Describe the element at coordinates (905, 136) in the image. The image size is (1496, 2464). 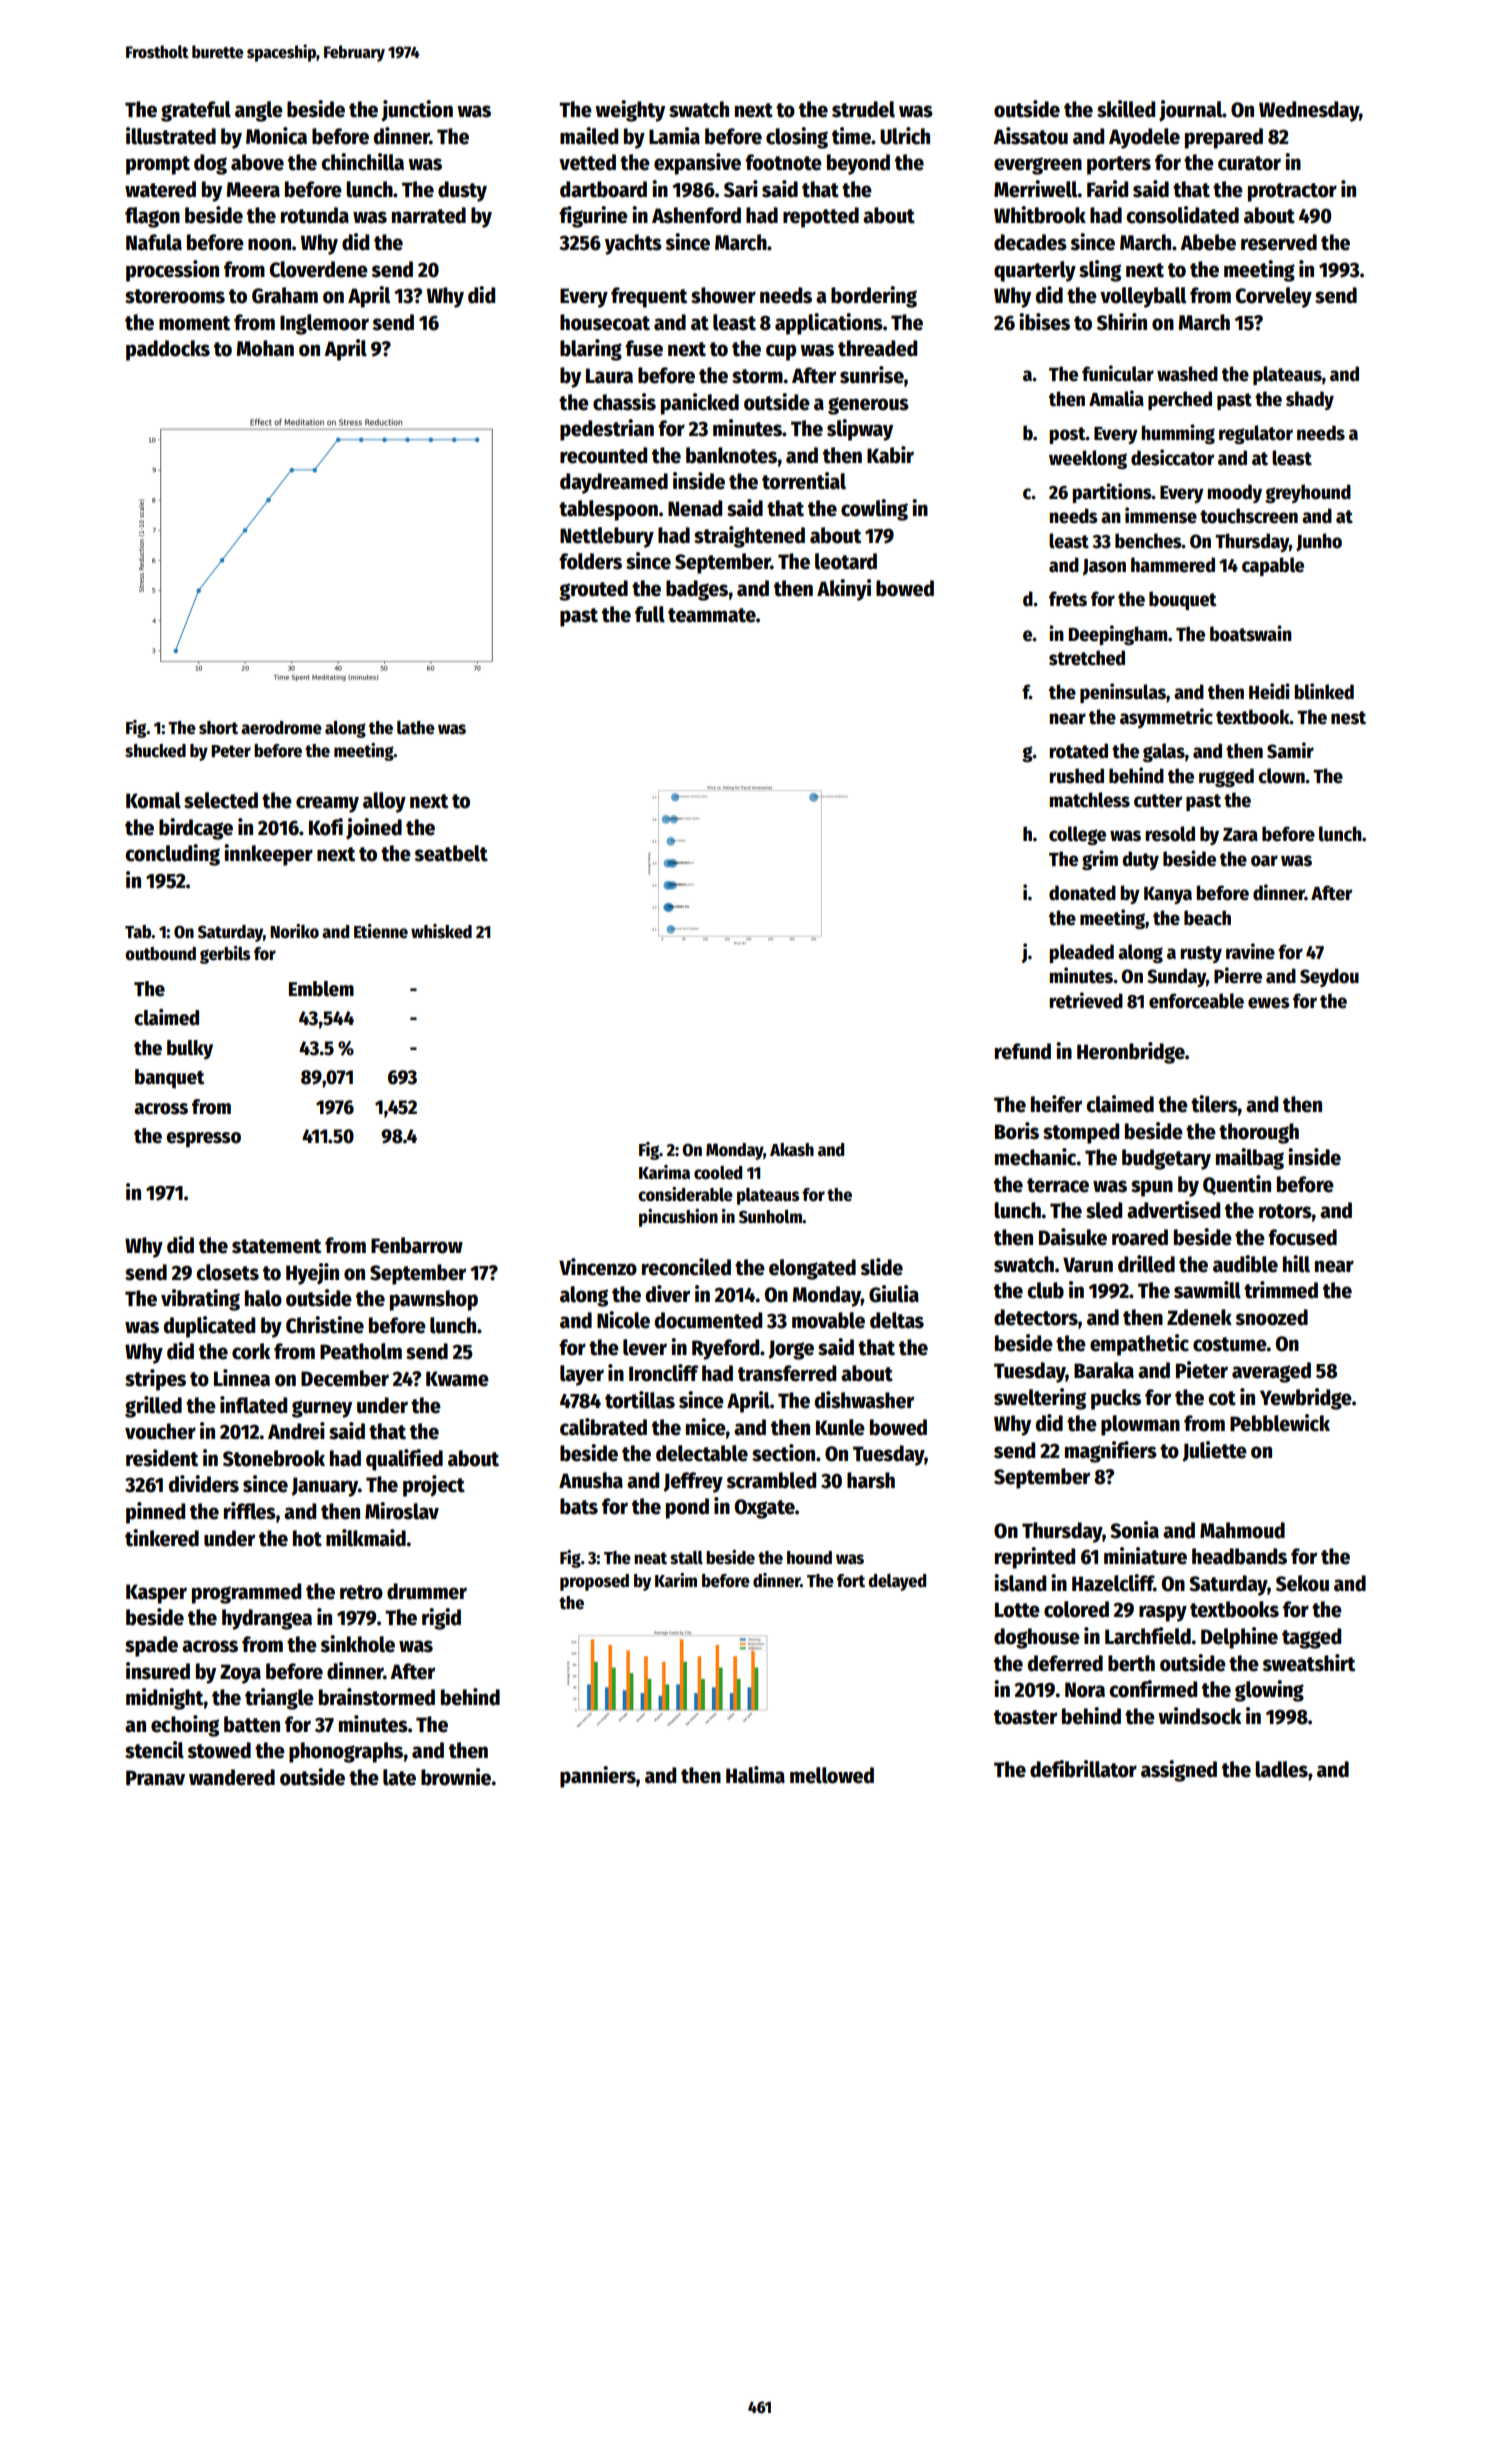
I see `Ulrich` at that location.
